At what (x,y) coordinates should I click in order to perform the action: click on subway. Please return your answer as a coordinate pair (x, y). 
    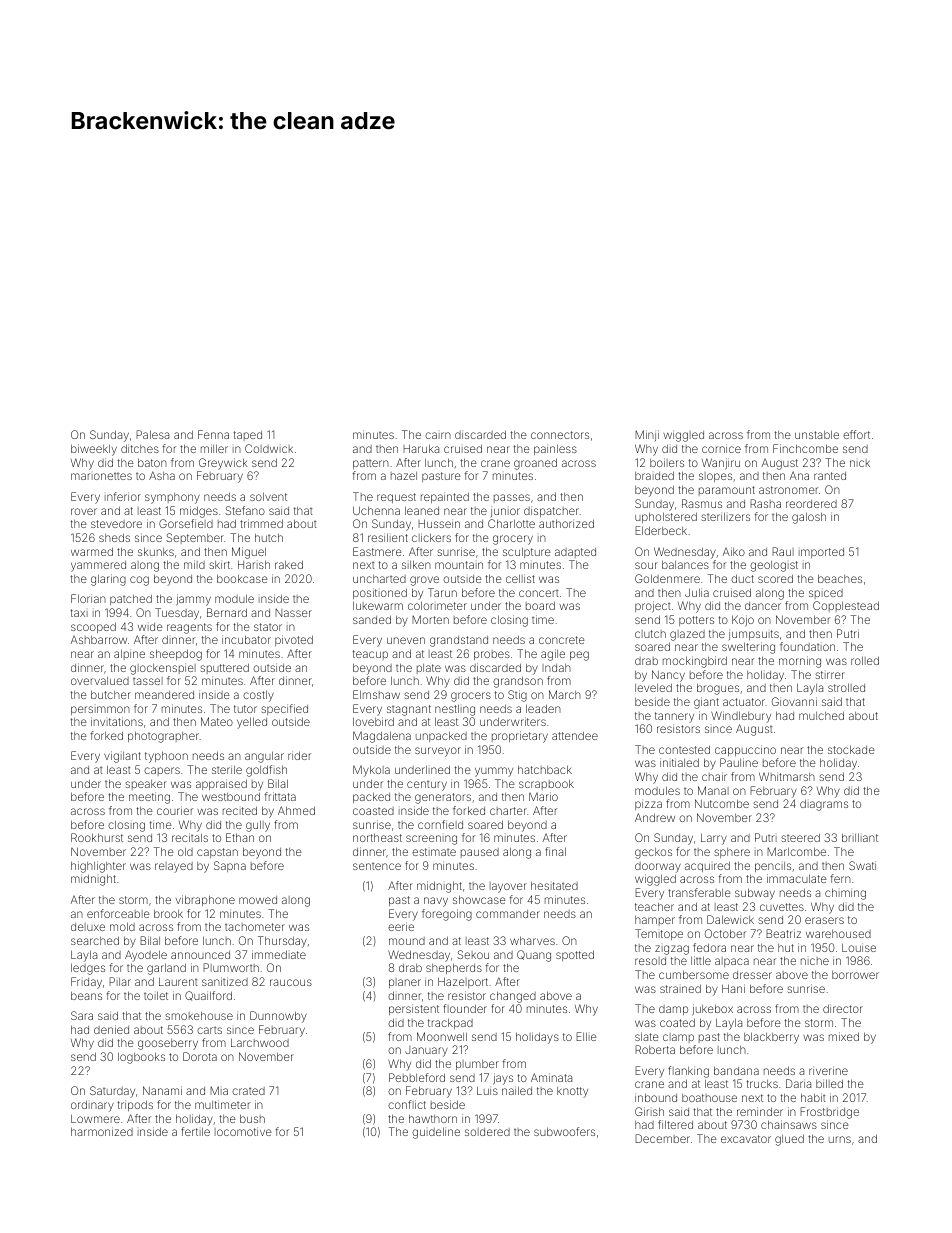
    Looking at the image, I should click on (755, 894).
